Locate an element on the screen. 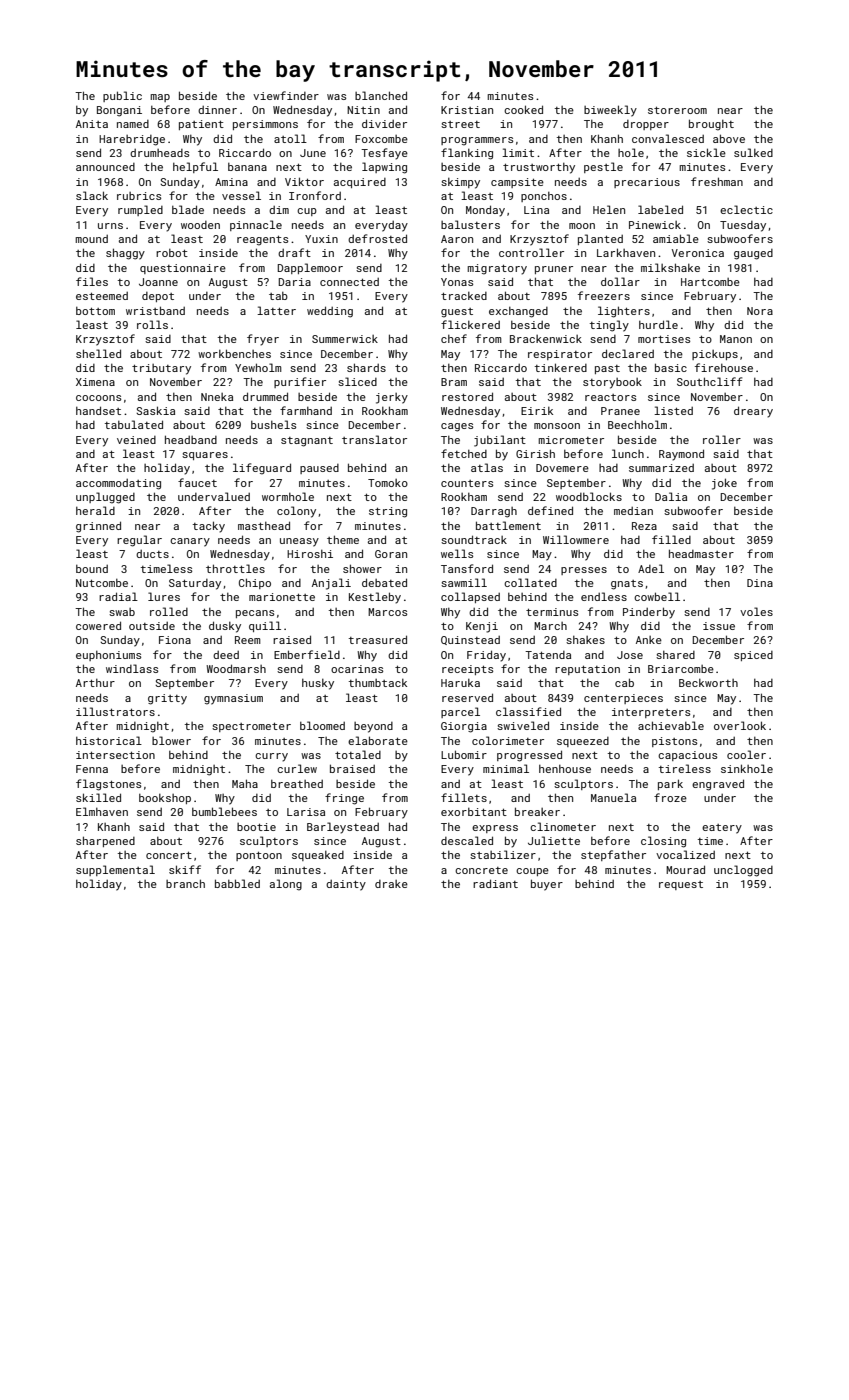 This screenshot has height=1400, width=849. marionette is located at coordinates (282, 597).
